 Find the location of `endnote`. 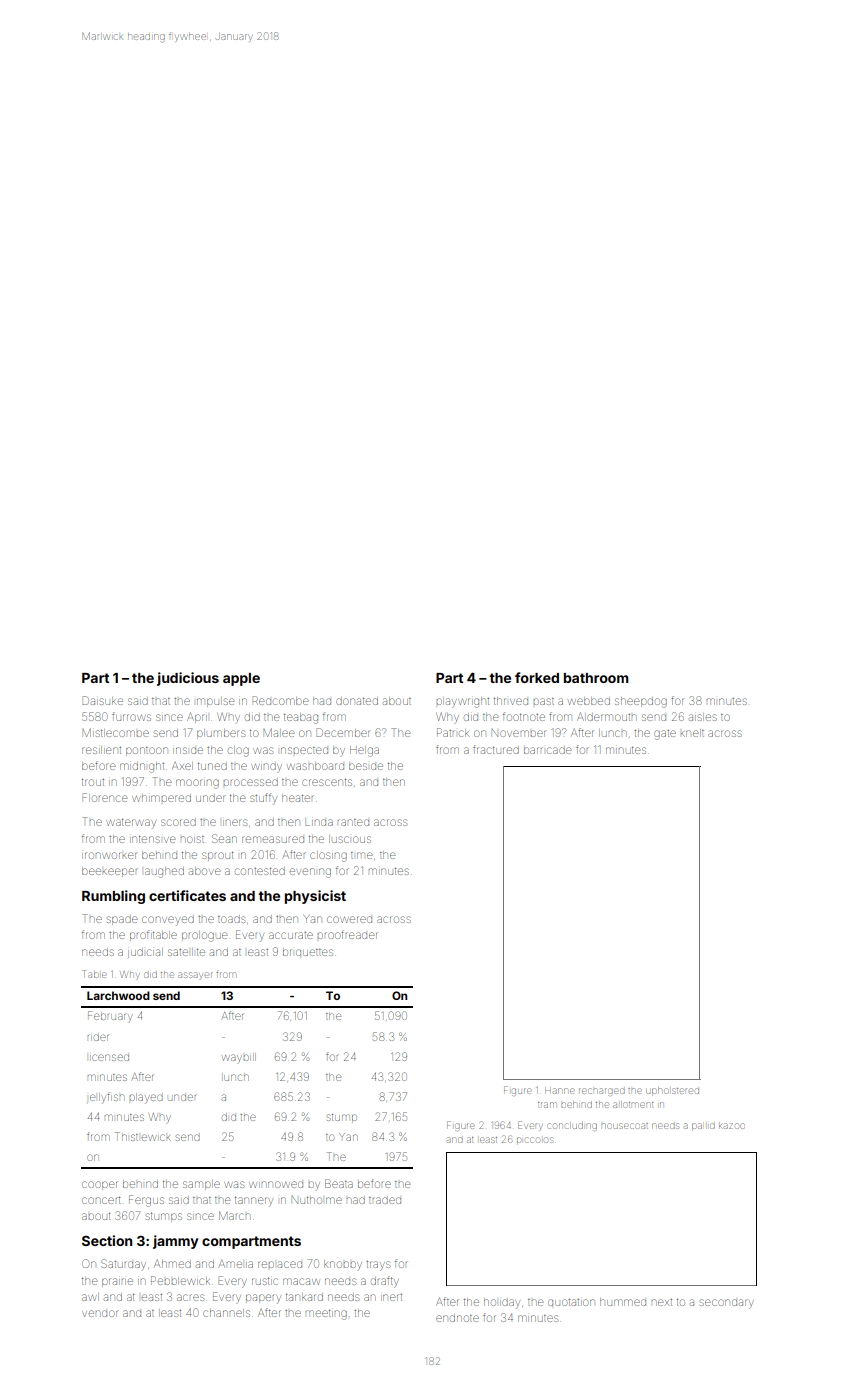

endnote is located at coordinates (457, 1318).
